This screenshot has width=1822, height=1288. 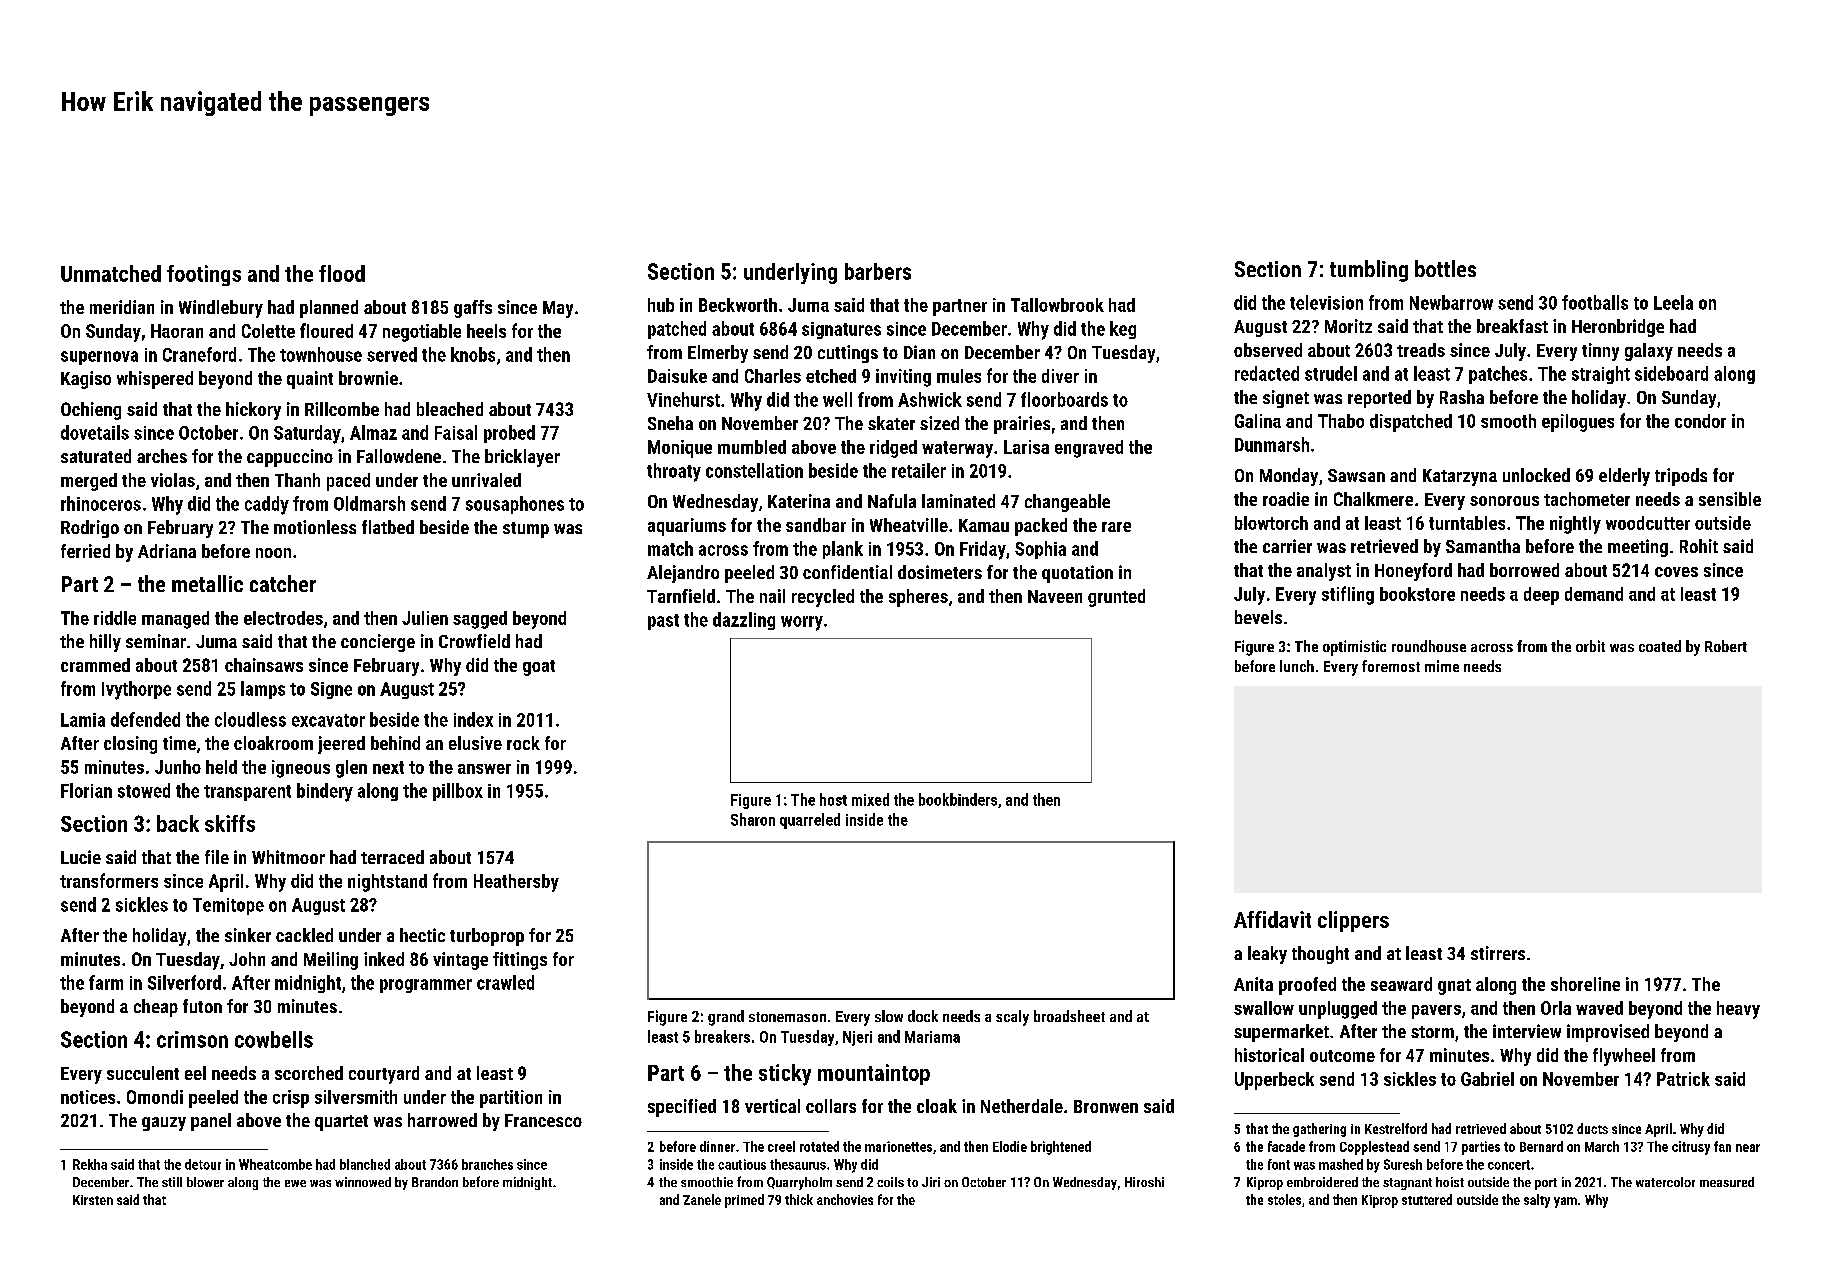 I want to click on nightstand, so click(x=387, y=883).
